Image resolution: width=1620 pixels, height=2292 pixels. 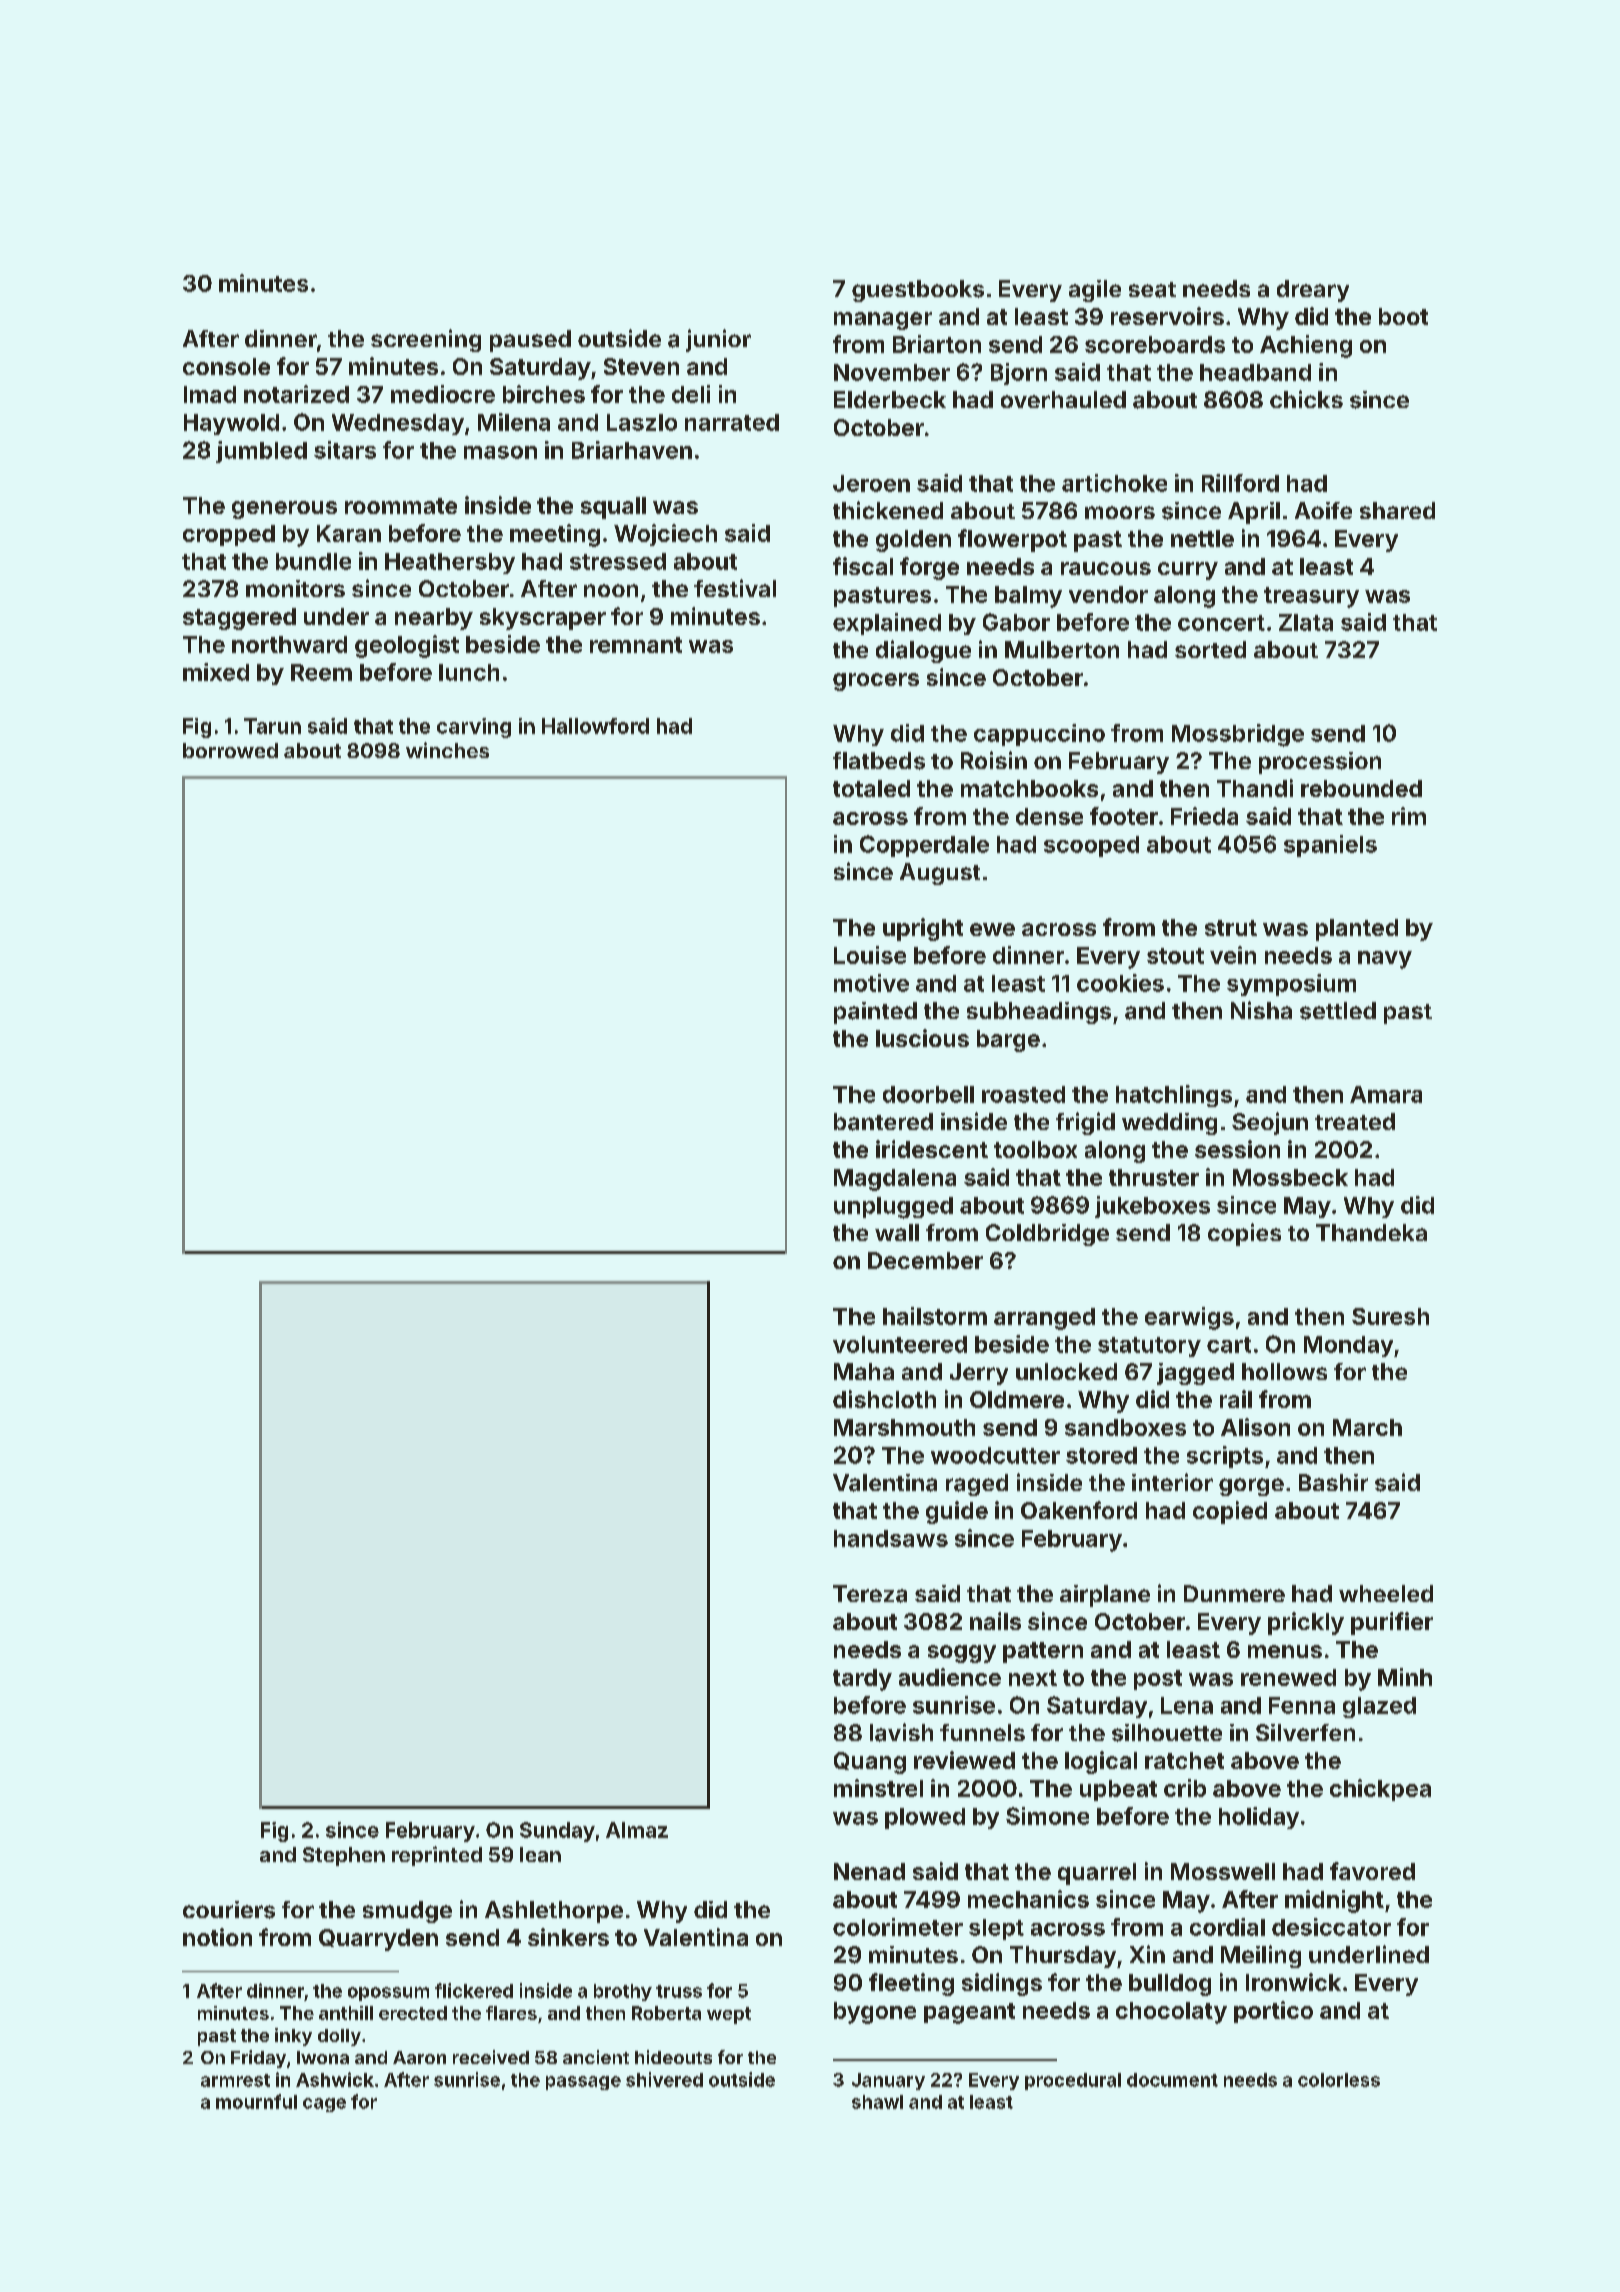 I want to click on Mossbridge, so click(x=1238, y=735).
